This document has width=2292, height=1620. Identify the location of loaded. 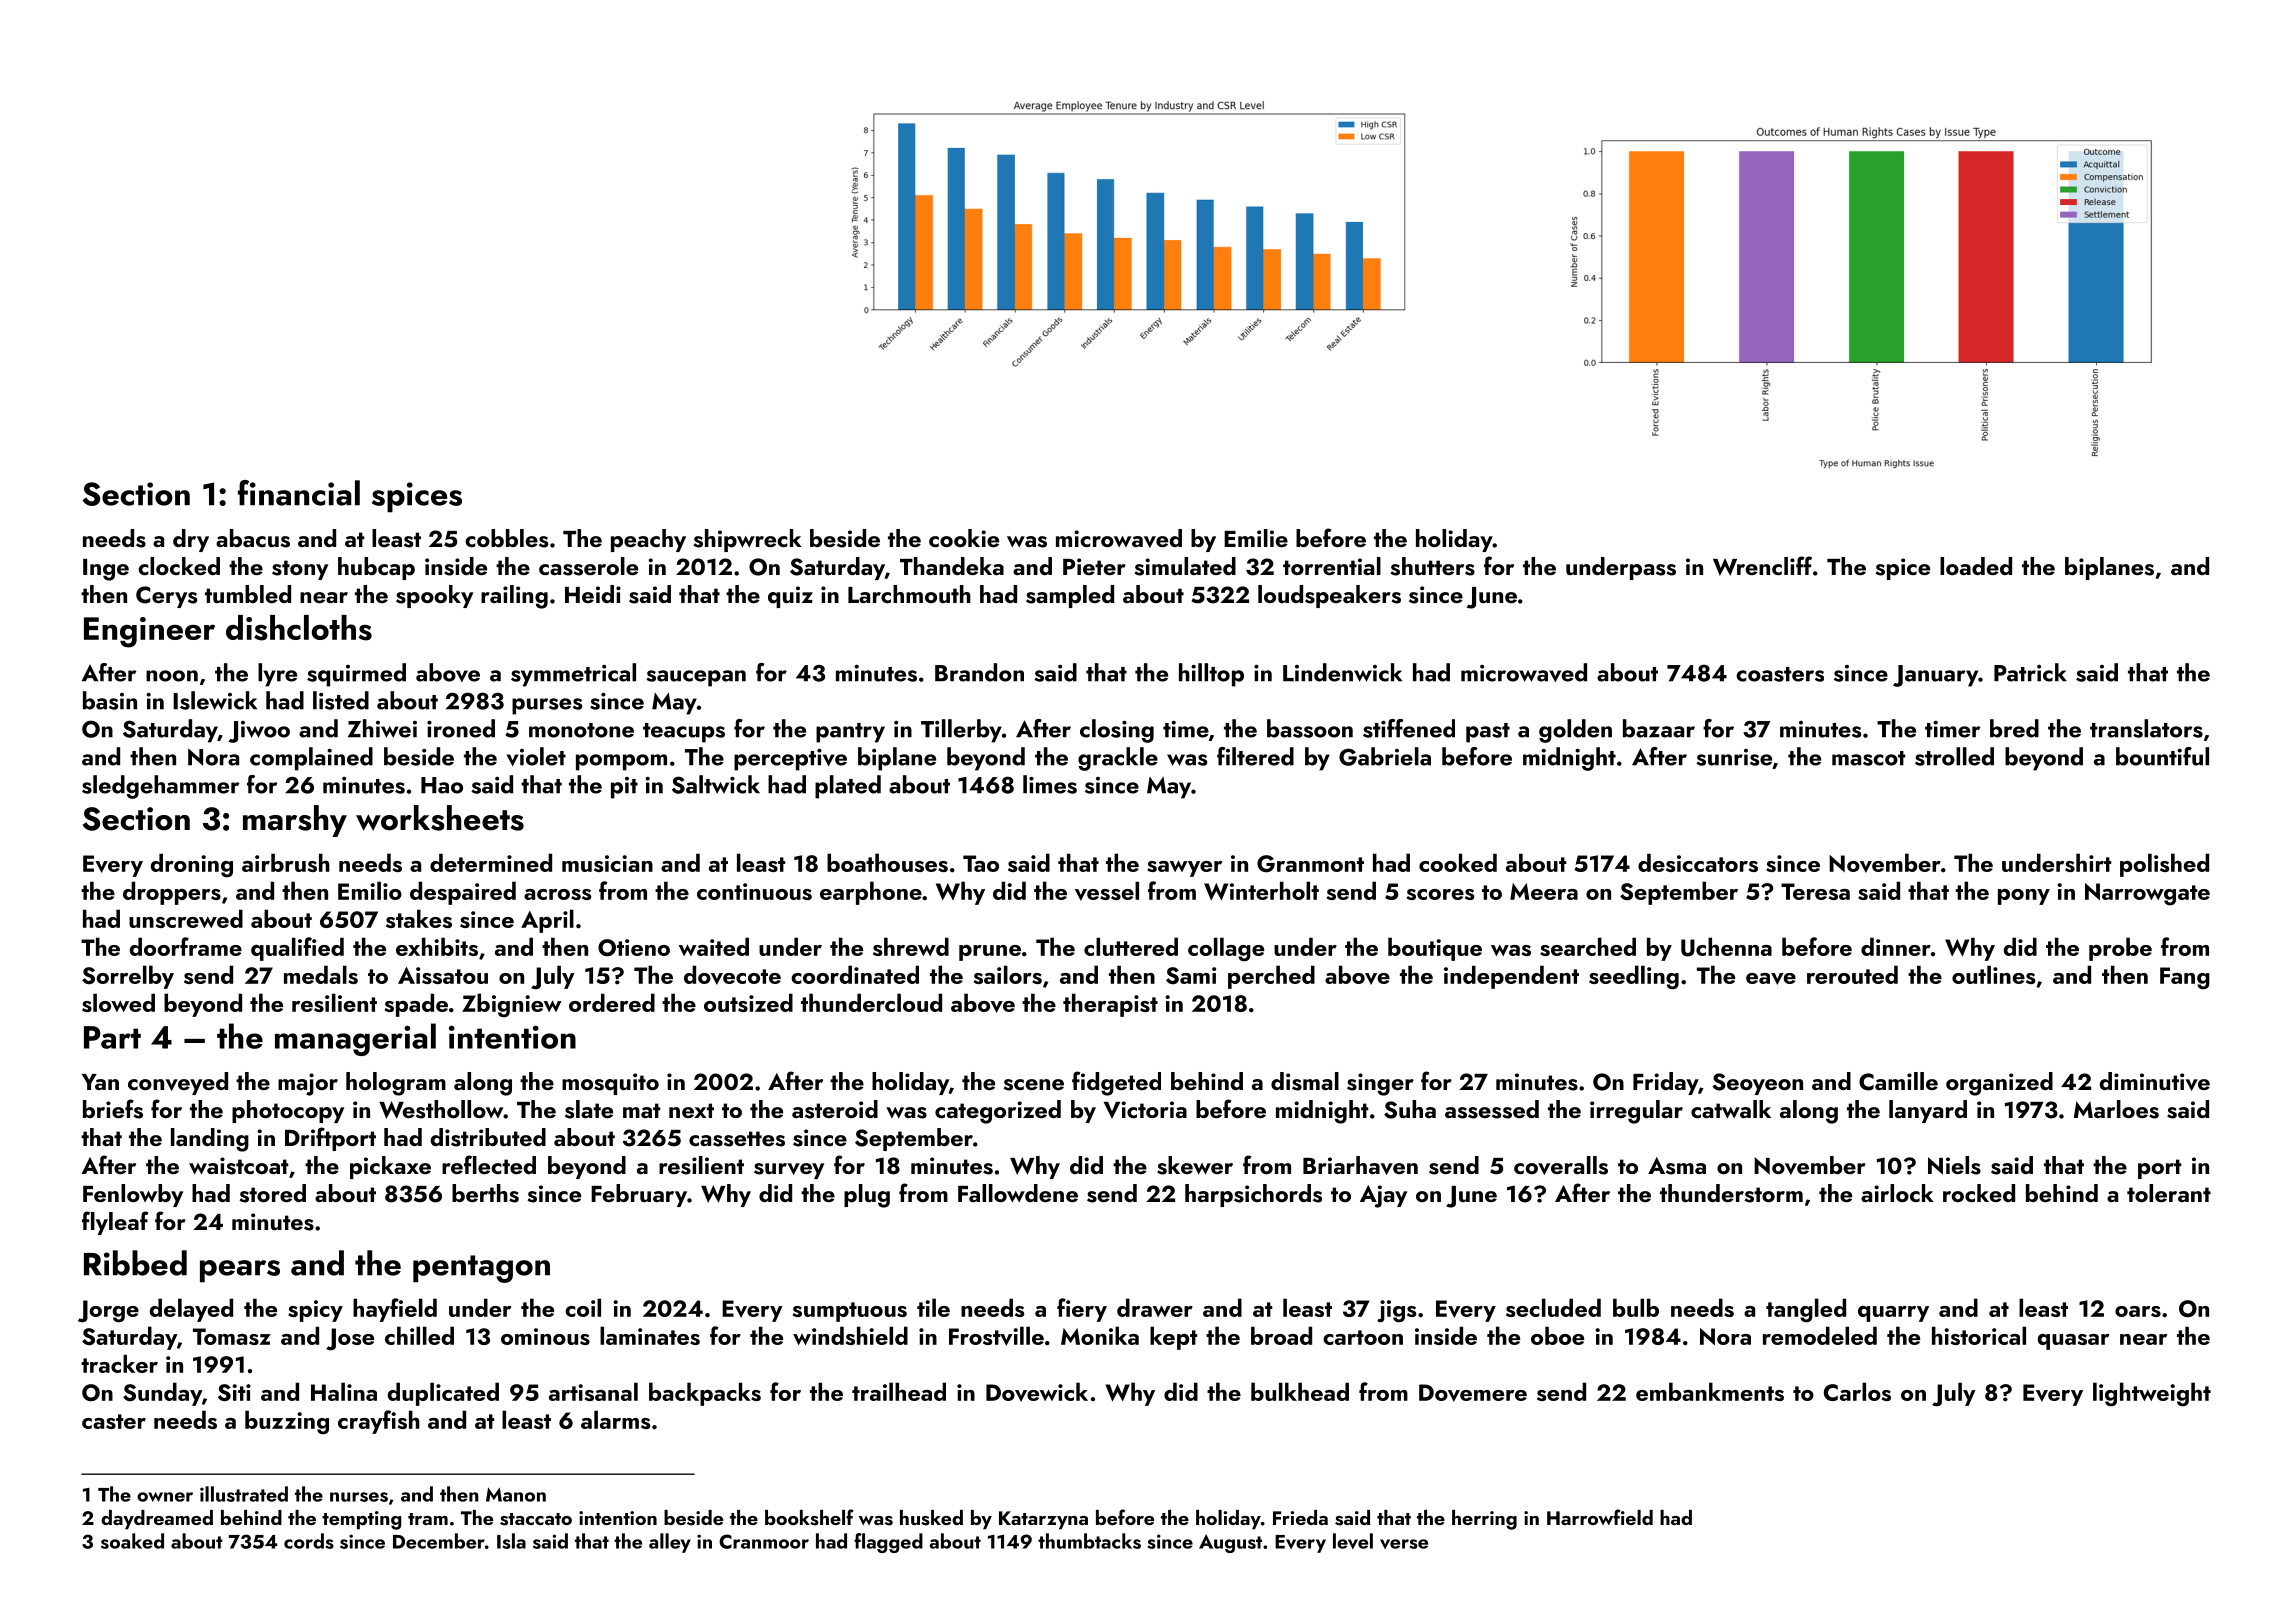
(1976, 566).
